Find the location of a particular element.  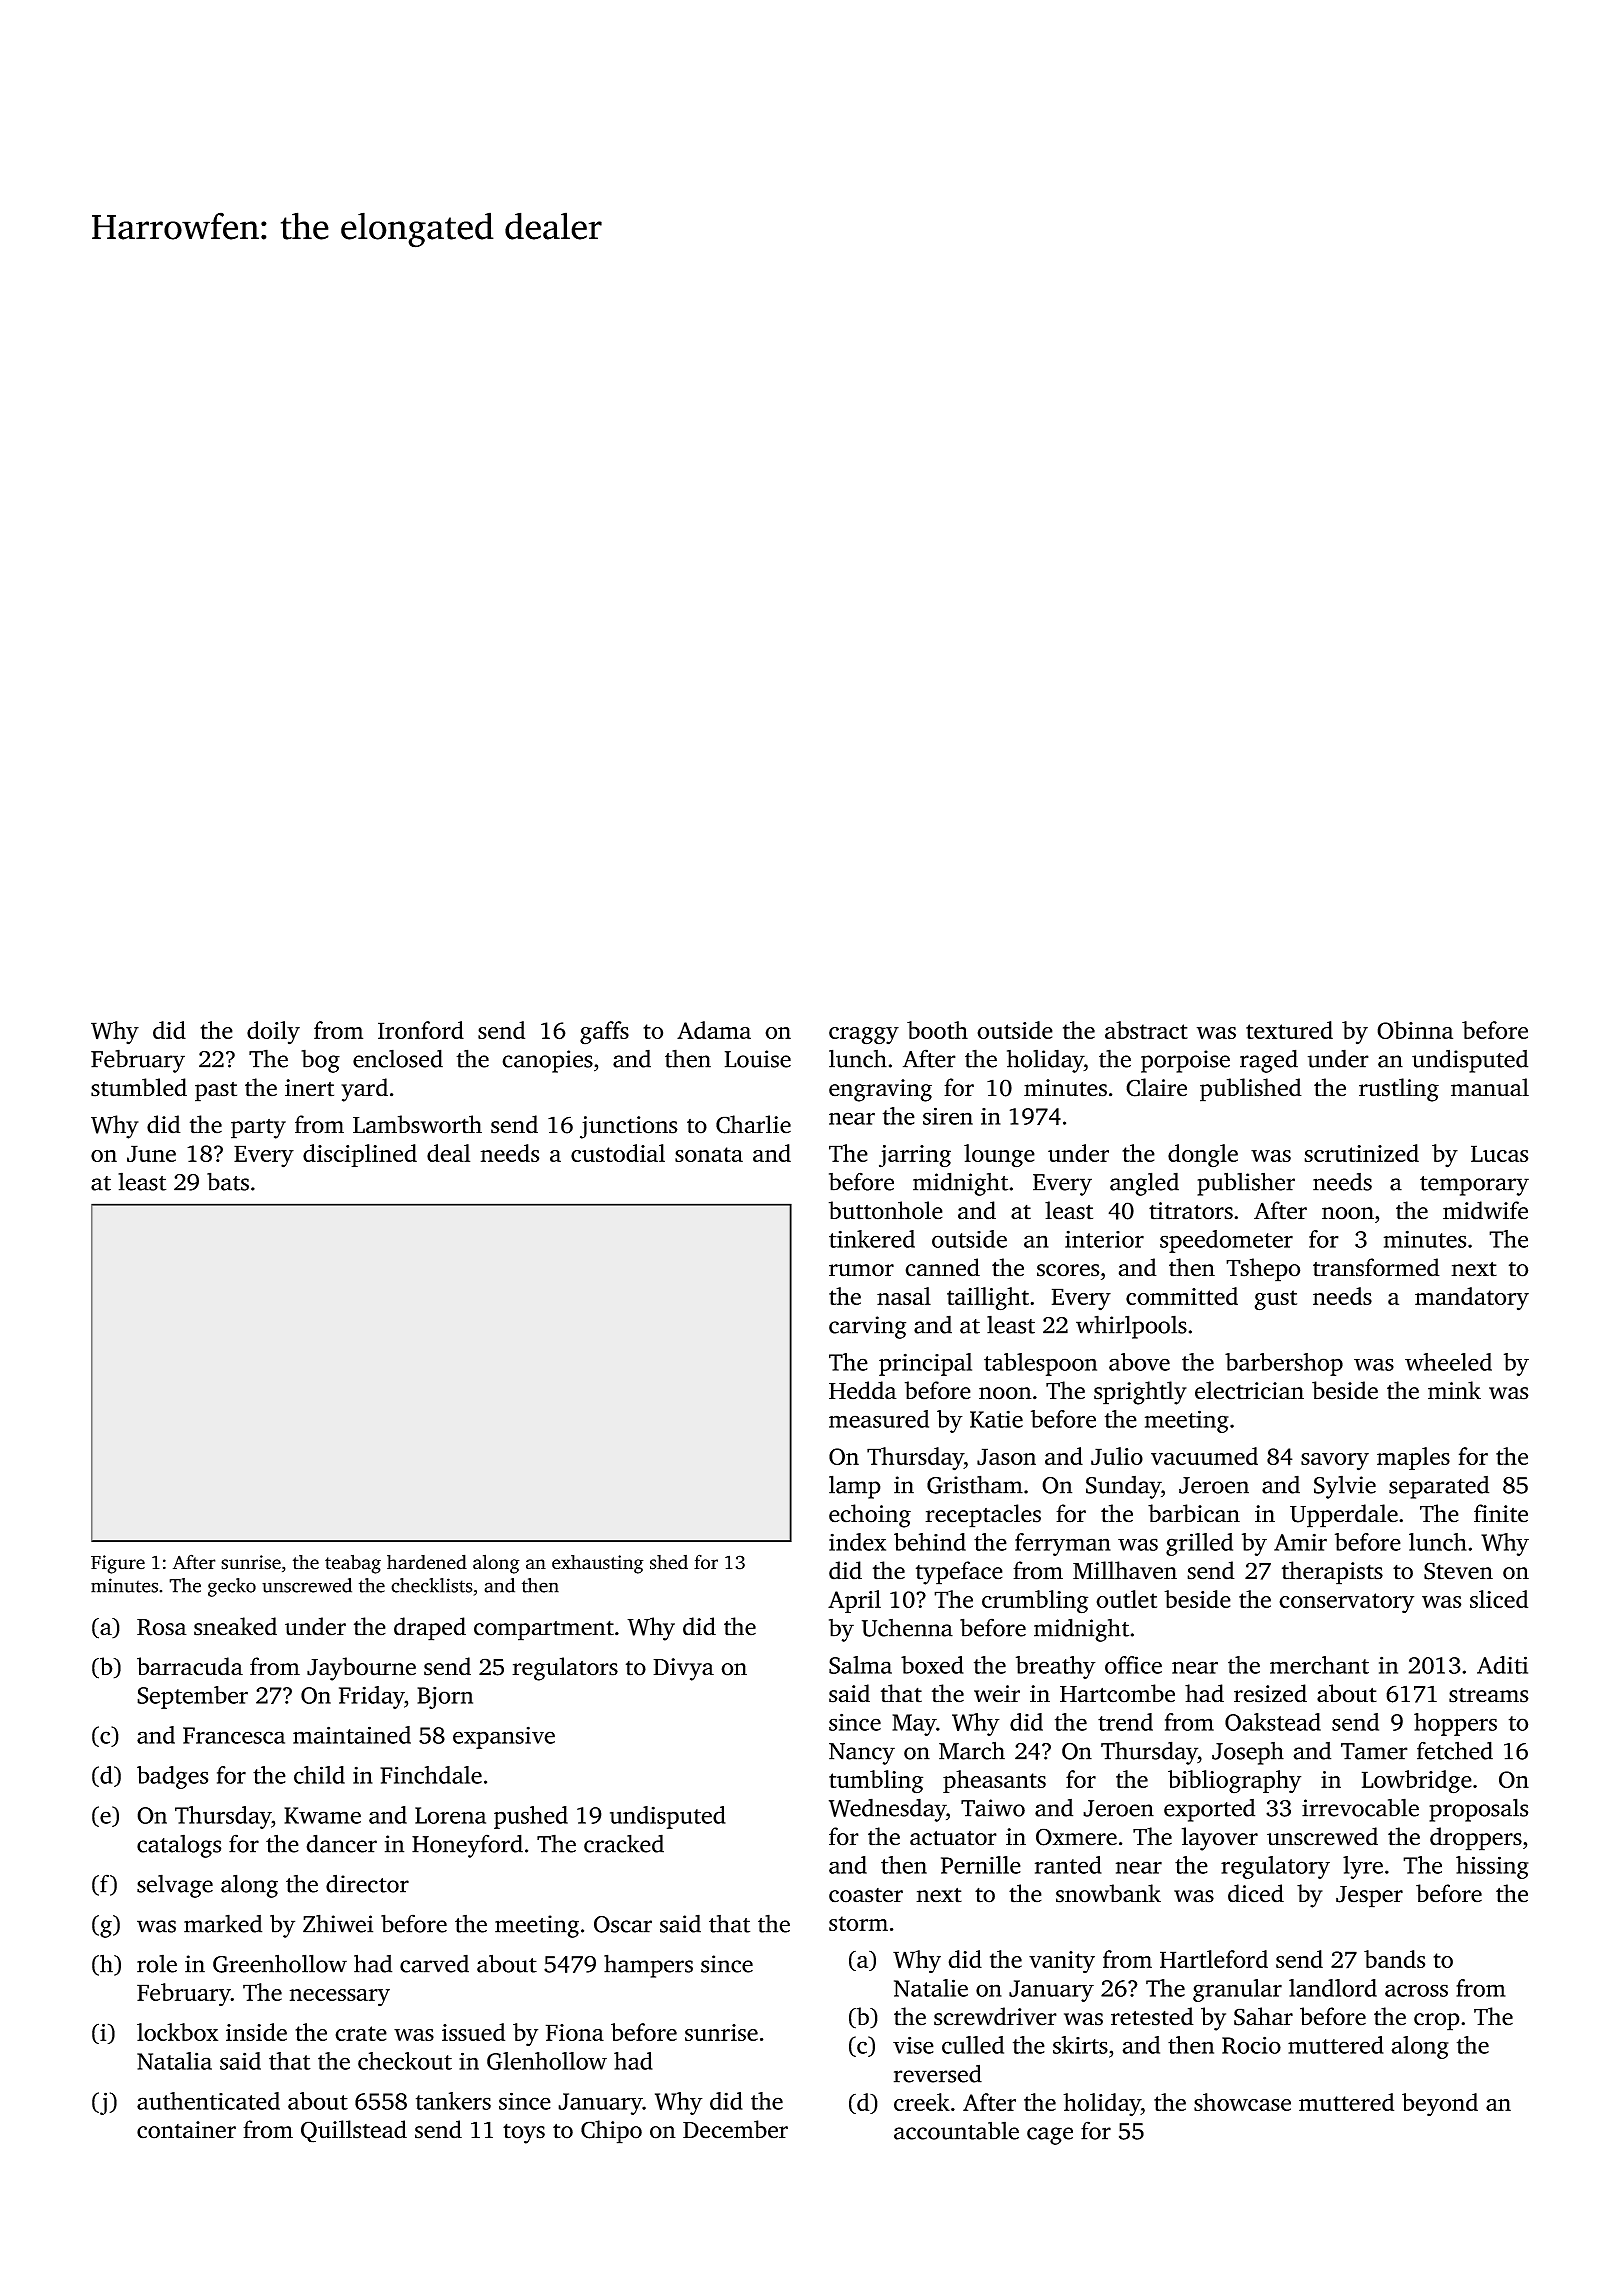

doily is located at coordinates (273, 1033).
